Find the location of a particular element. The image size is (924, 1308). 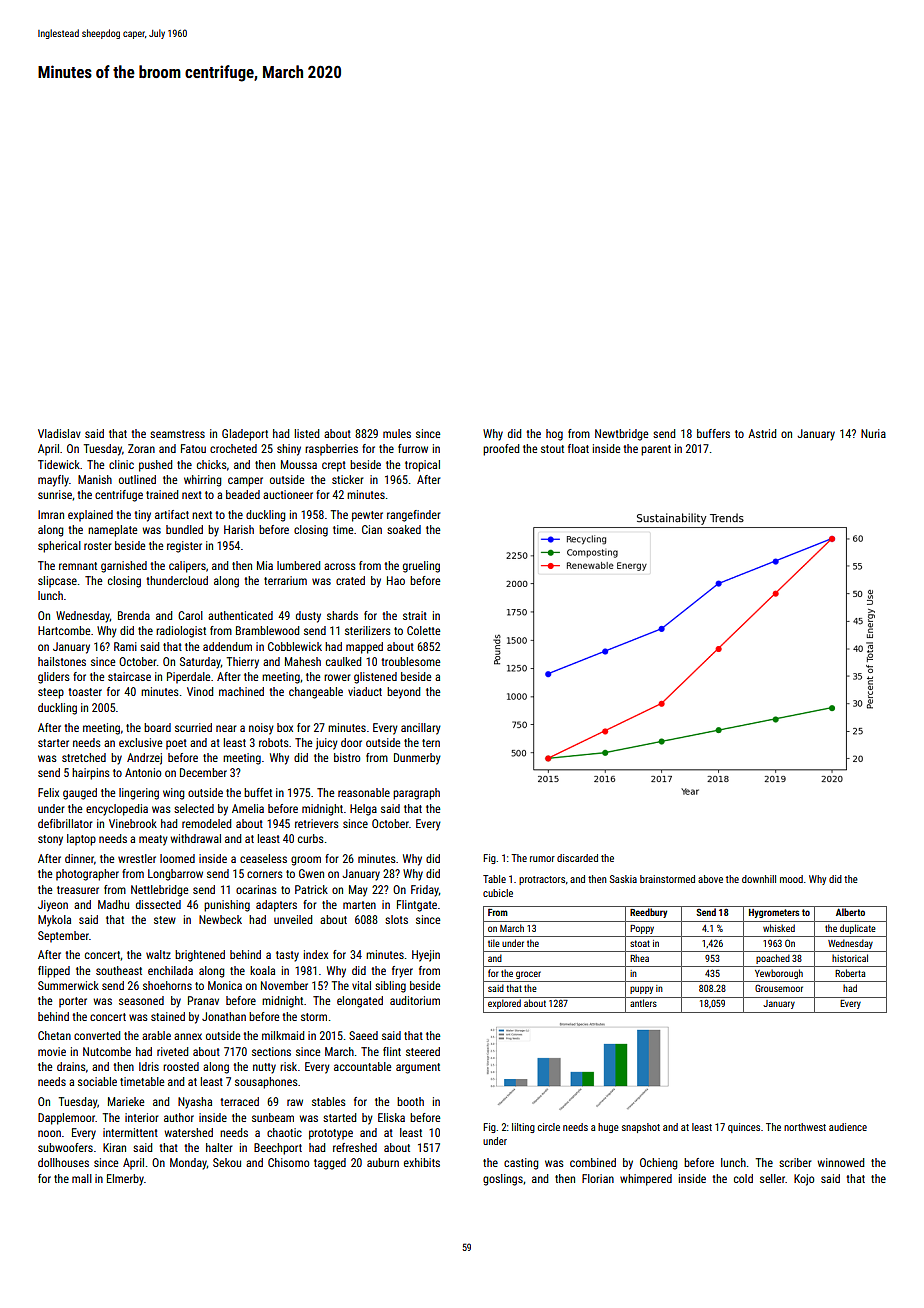

slots is located at coordinates (396, 919).
